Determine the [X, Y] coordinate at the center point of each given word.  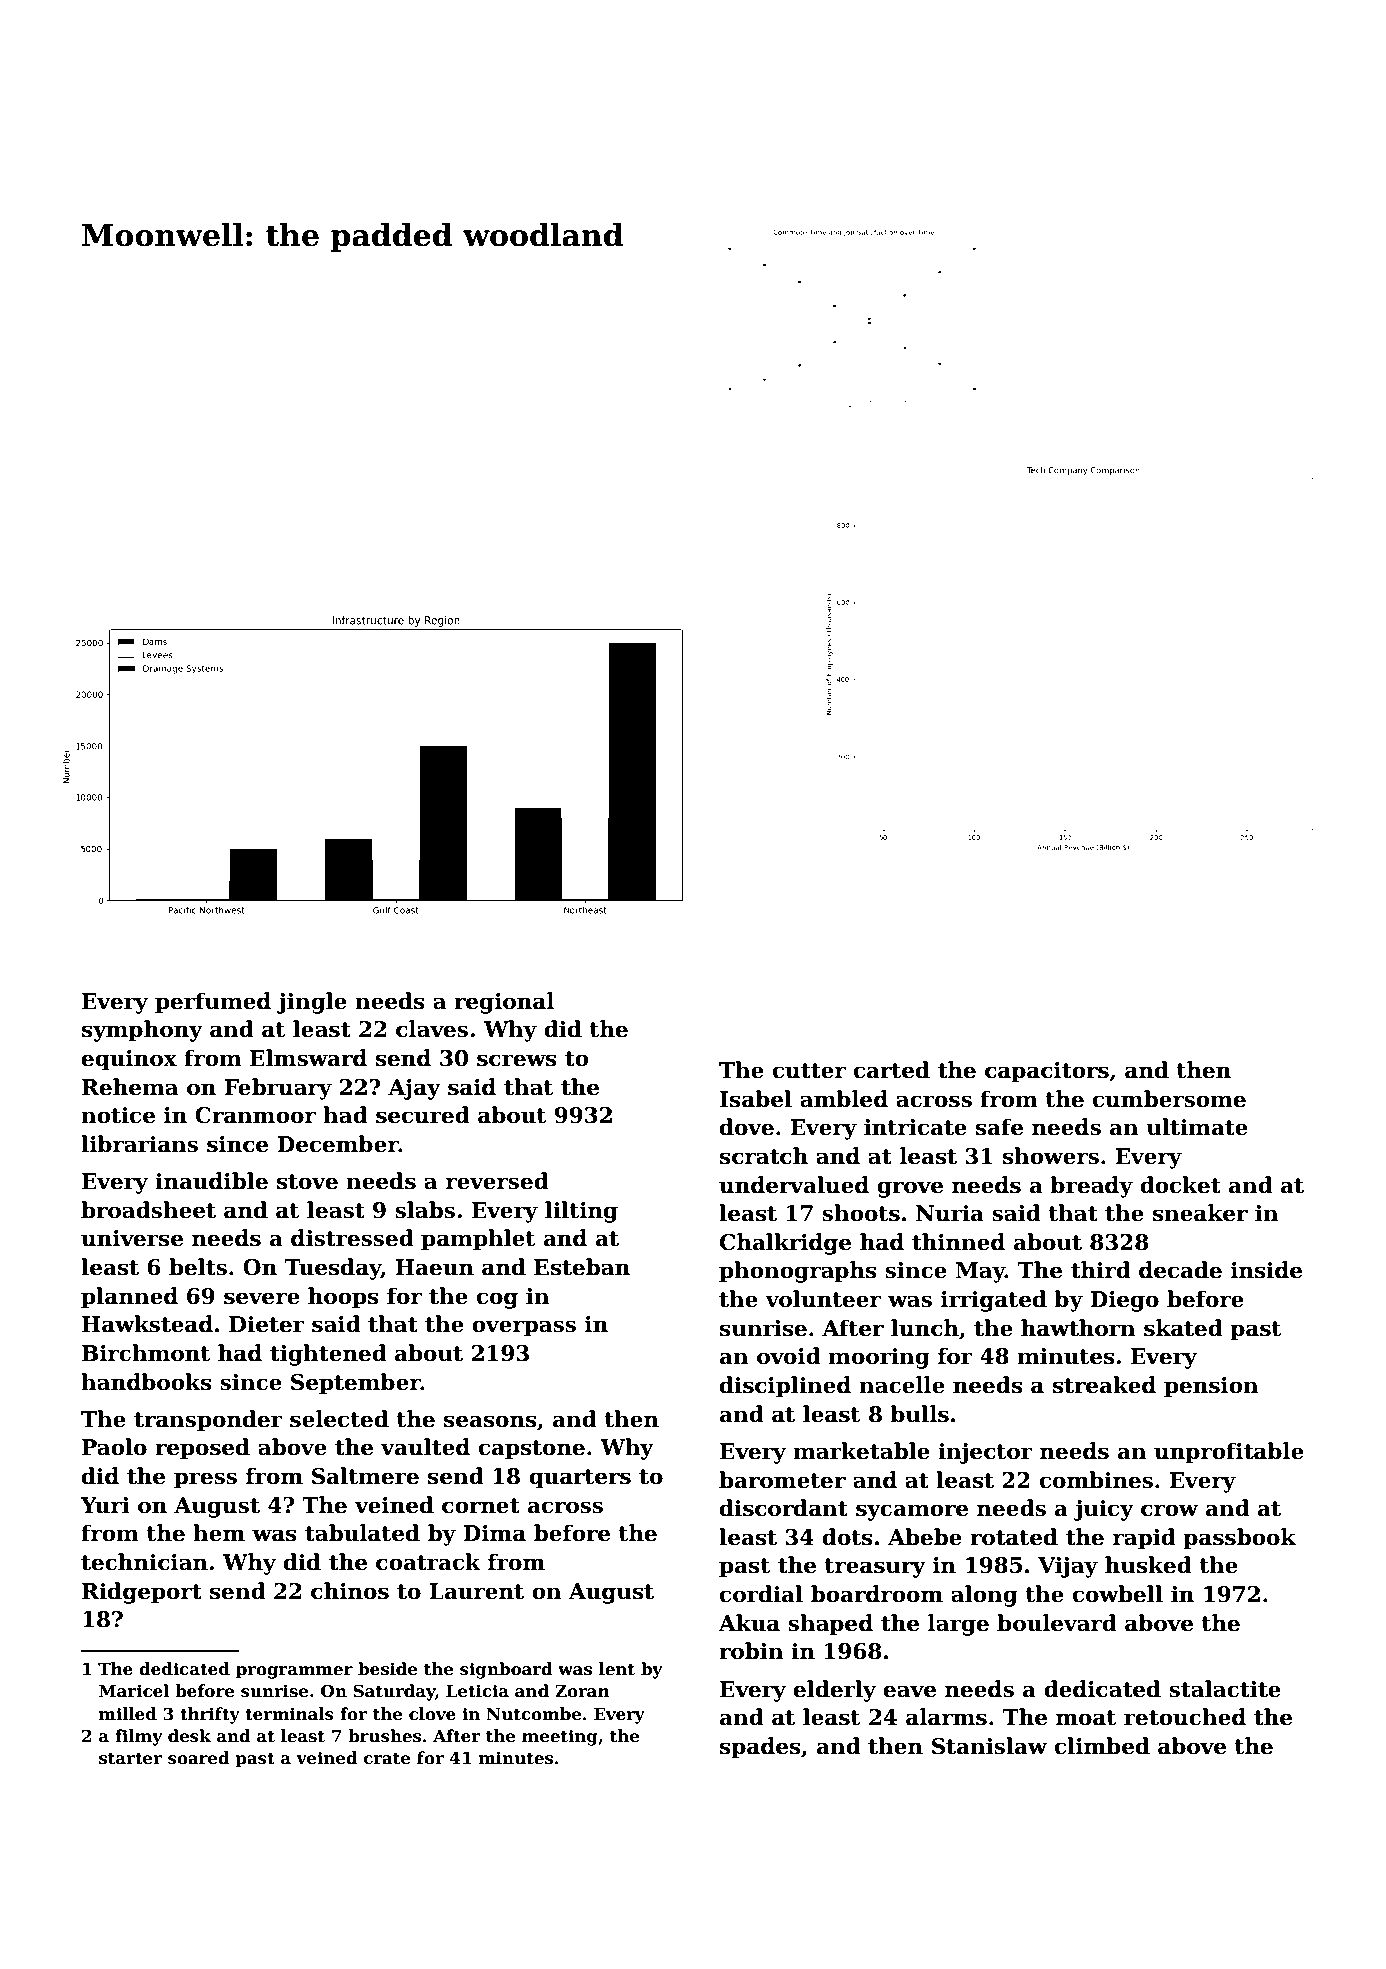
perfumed [213, 1003]
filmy [138, 1737]
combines [1096, 1480]
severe [262, 1298]
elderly [835, 1691]
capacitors [1047, 1072]
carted [892, 1070]
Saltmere [365, 1476]
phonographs [798, 1272]
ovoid [789, 1356]
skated [1183, 1328]
